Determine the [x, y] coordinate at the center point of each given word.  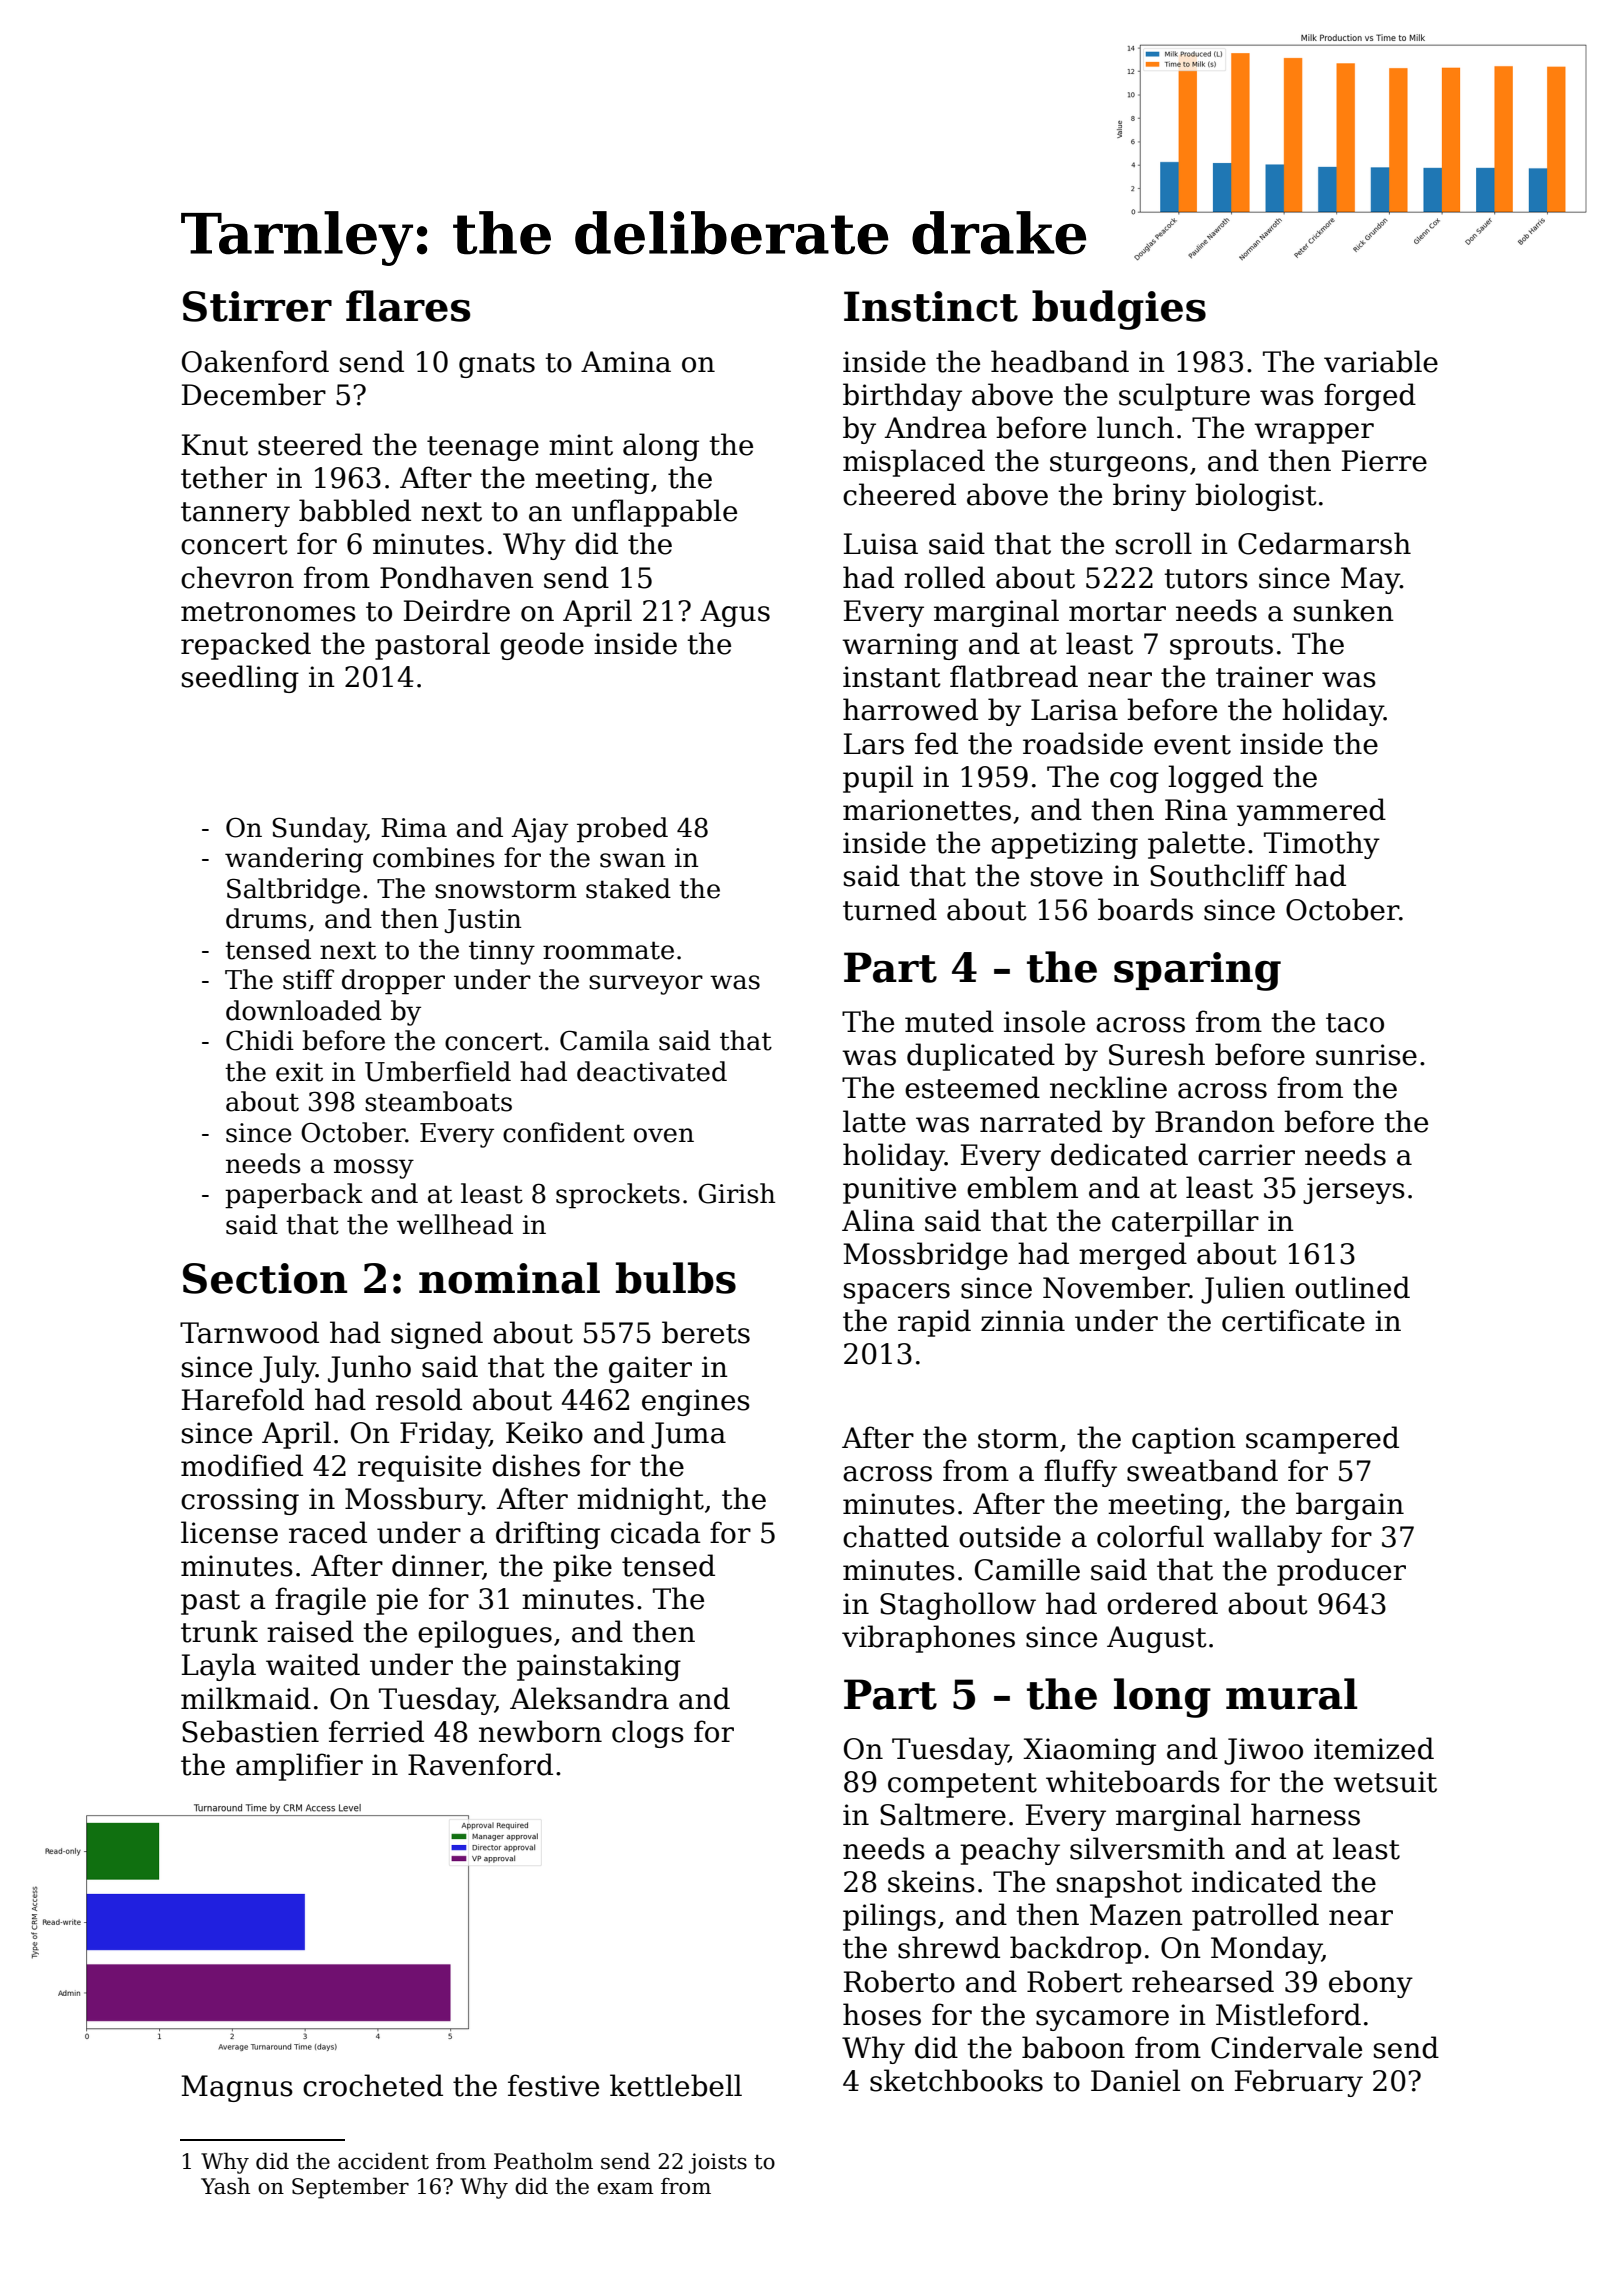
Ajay [539, 830]
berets [706, 1332]
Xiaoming [1089, 1751]
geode [542, 646]
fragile [320, 1601]
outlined [1352, 1287]
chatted [896, 1536]
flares [408, 306]
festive [553, 2085]
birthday [902, 397]
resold [419, 1399]
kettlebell [676, 2085]
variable [1381, 361]
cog [1134, 782]
